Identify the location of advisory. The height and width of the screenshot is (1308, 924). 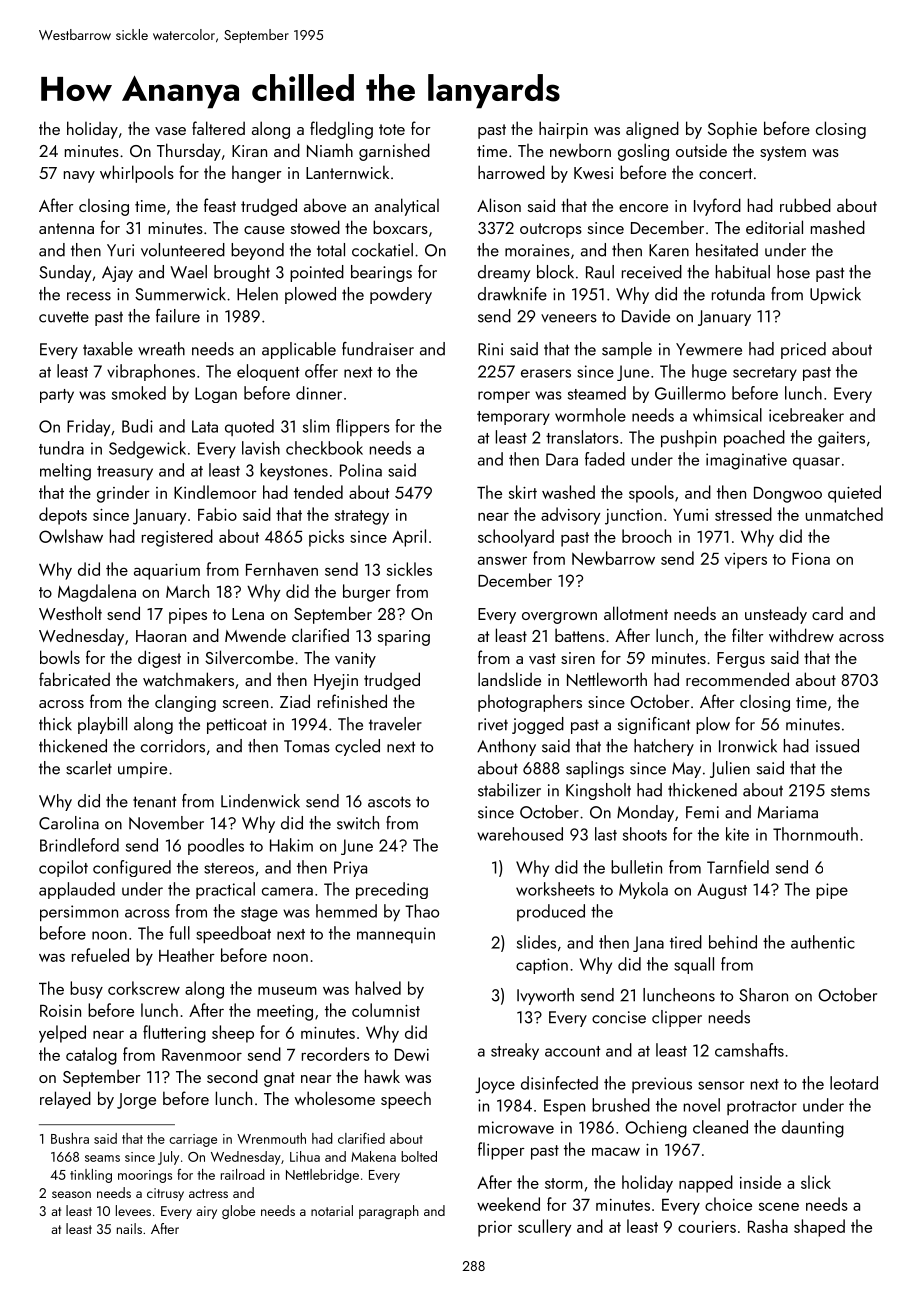
(570, 516).
